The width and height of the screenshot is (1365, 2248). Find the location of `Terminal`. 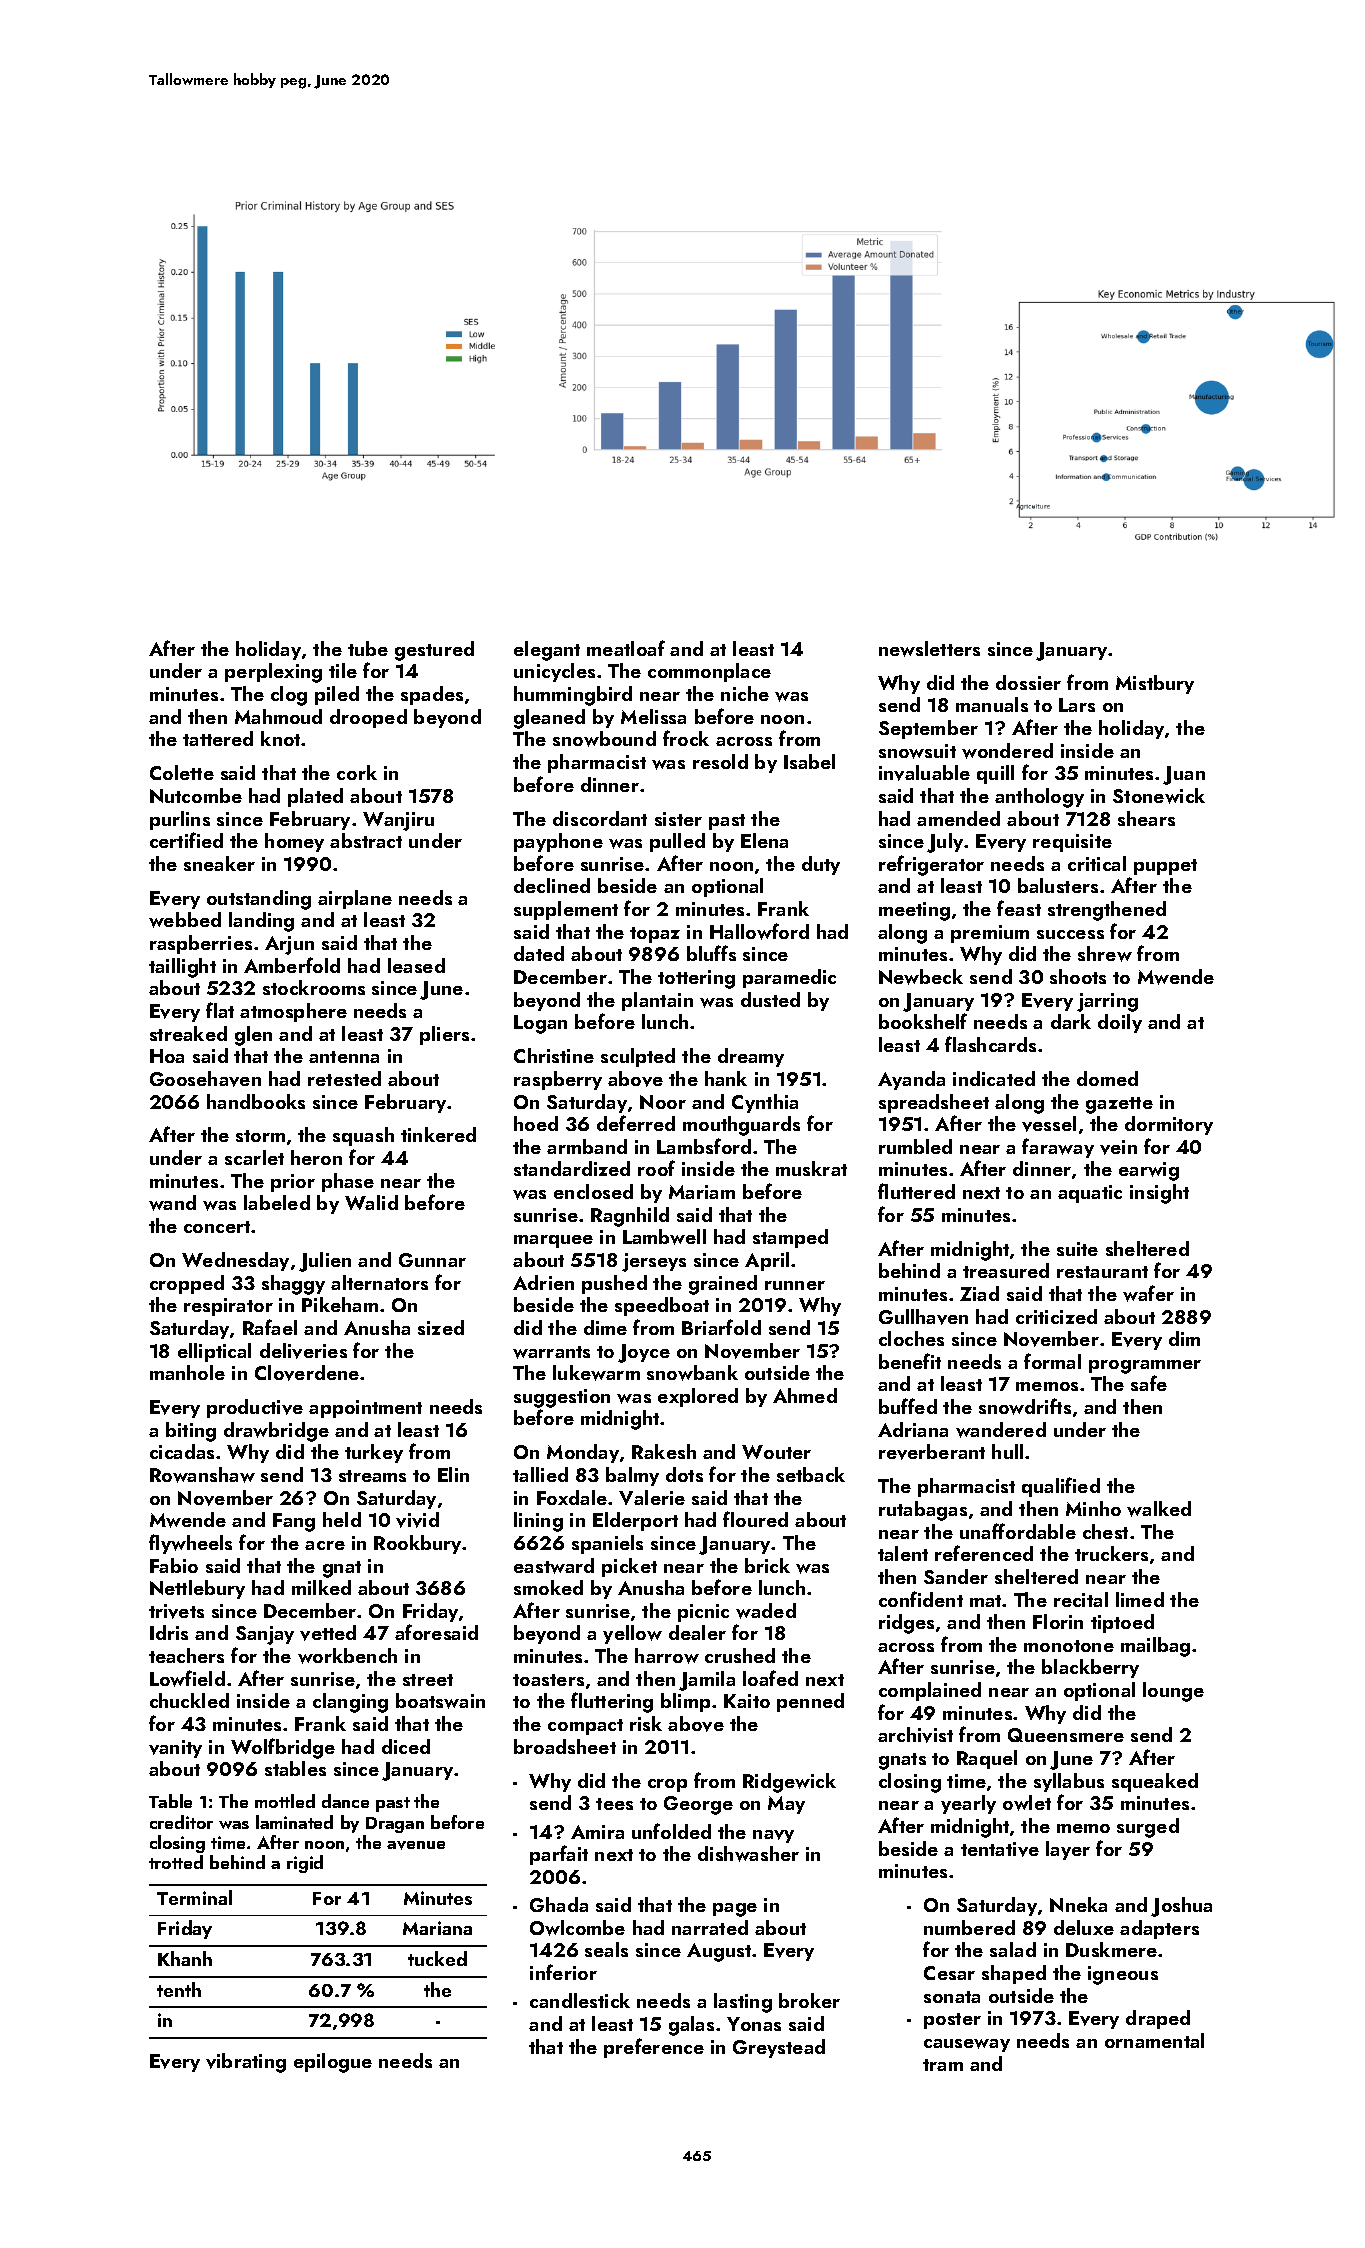

Terminal is located at coordinates (194, 1897).
